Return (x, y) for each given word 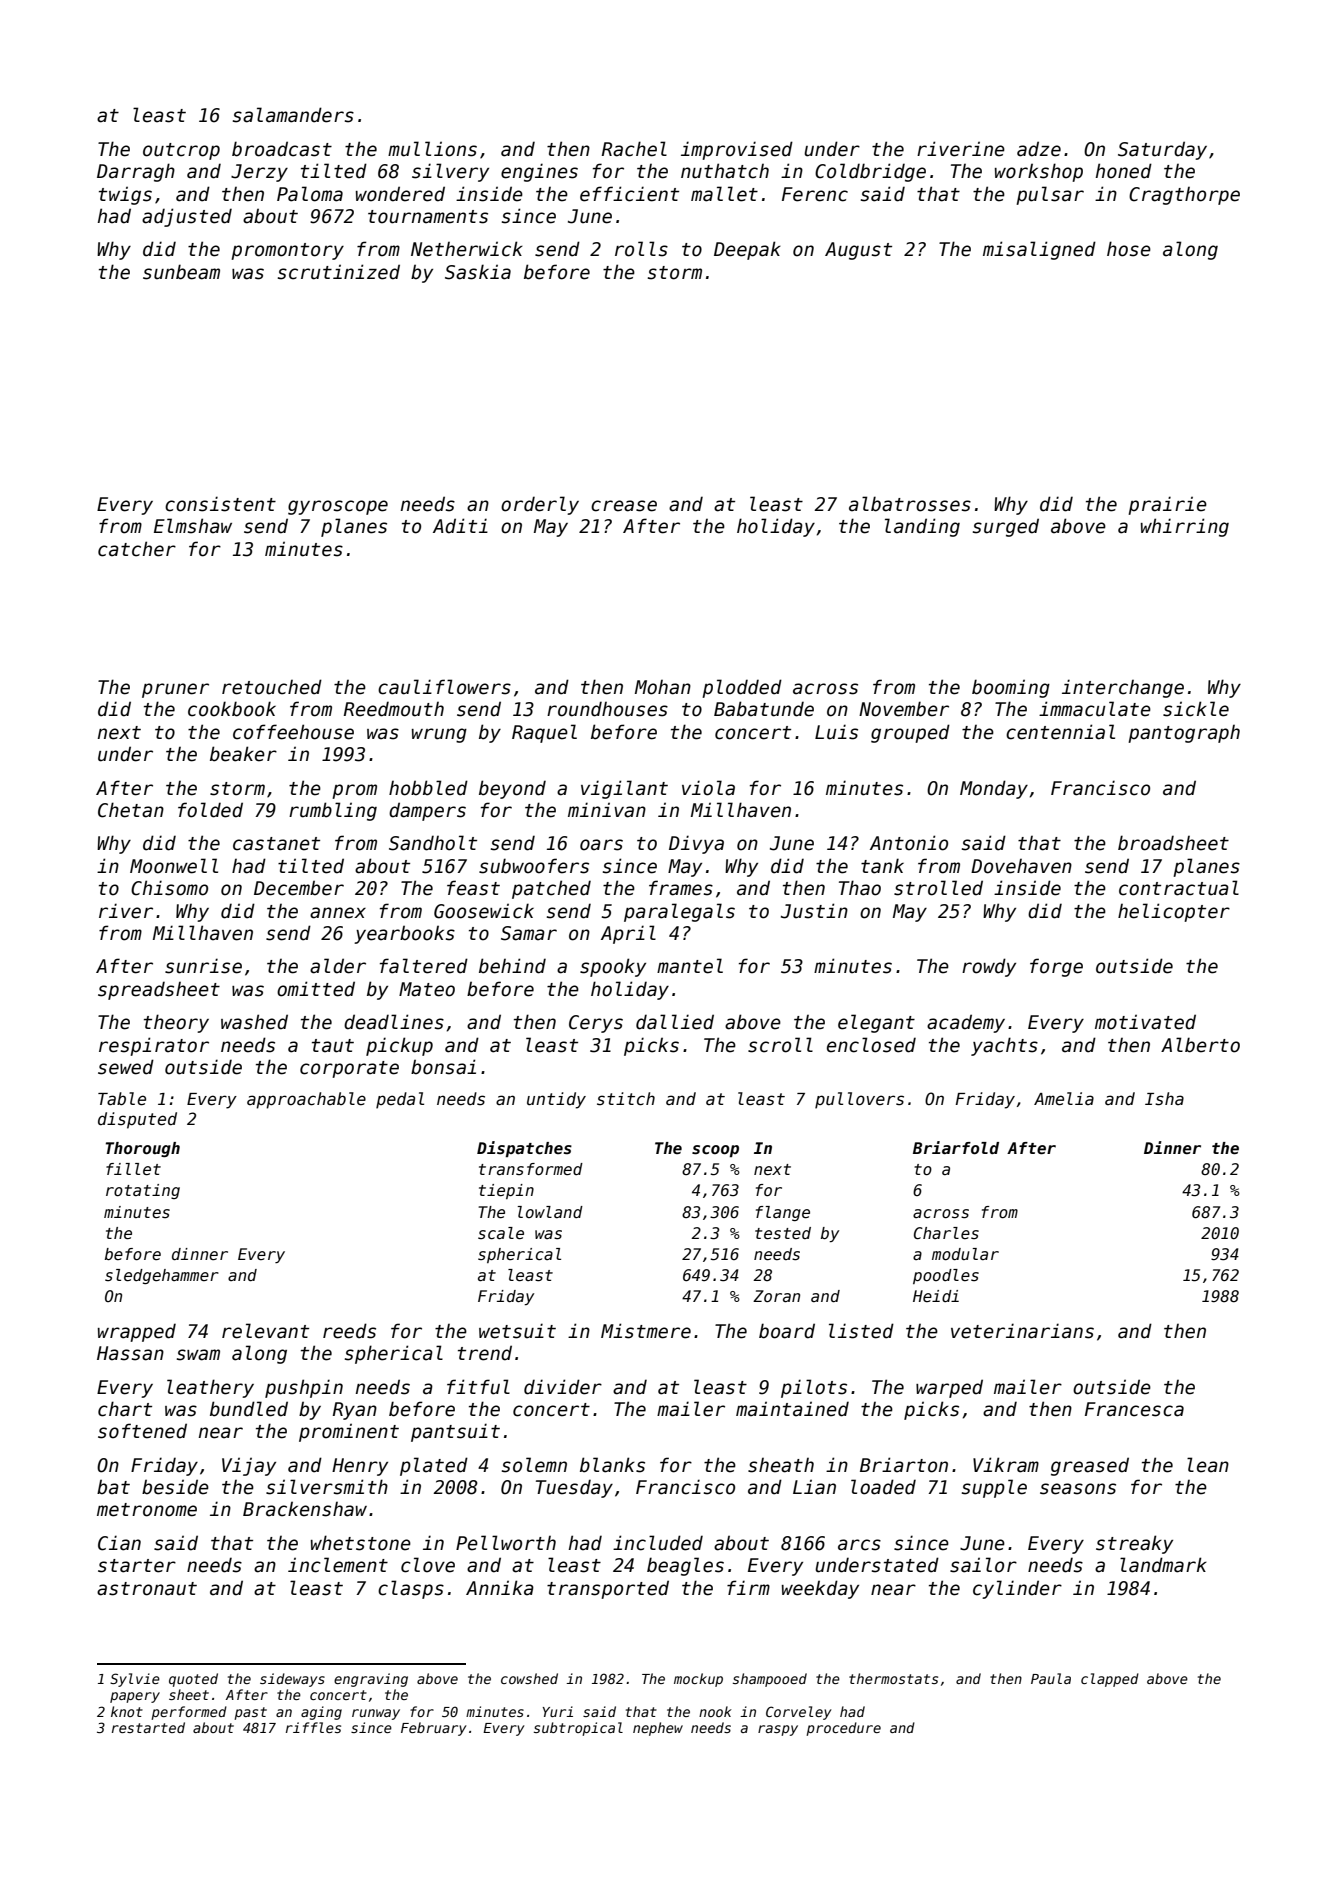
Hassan (130, 1353)
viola (708, 788)
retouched (272, 687)
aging (321, 1713)
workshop (1039, 172)
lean (1208, 1465)
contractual (1179, 888)
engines (539, 172)
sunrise (203, 966)
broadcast (282, 149)
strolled (938, 888)
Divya (696, 844)
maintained (792, 1409)
